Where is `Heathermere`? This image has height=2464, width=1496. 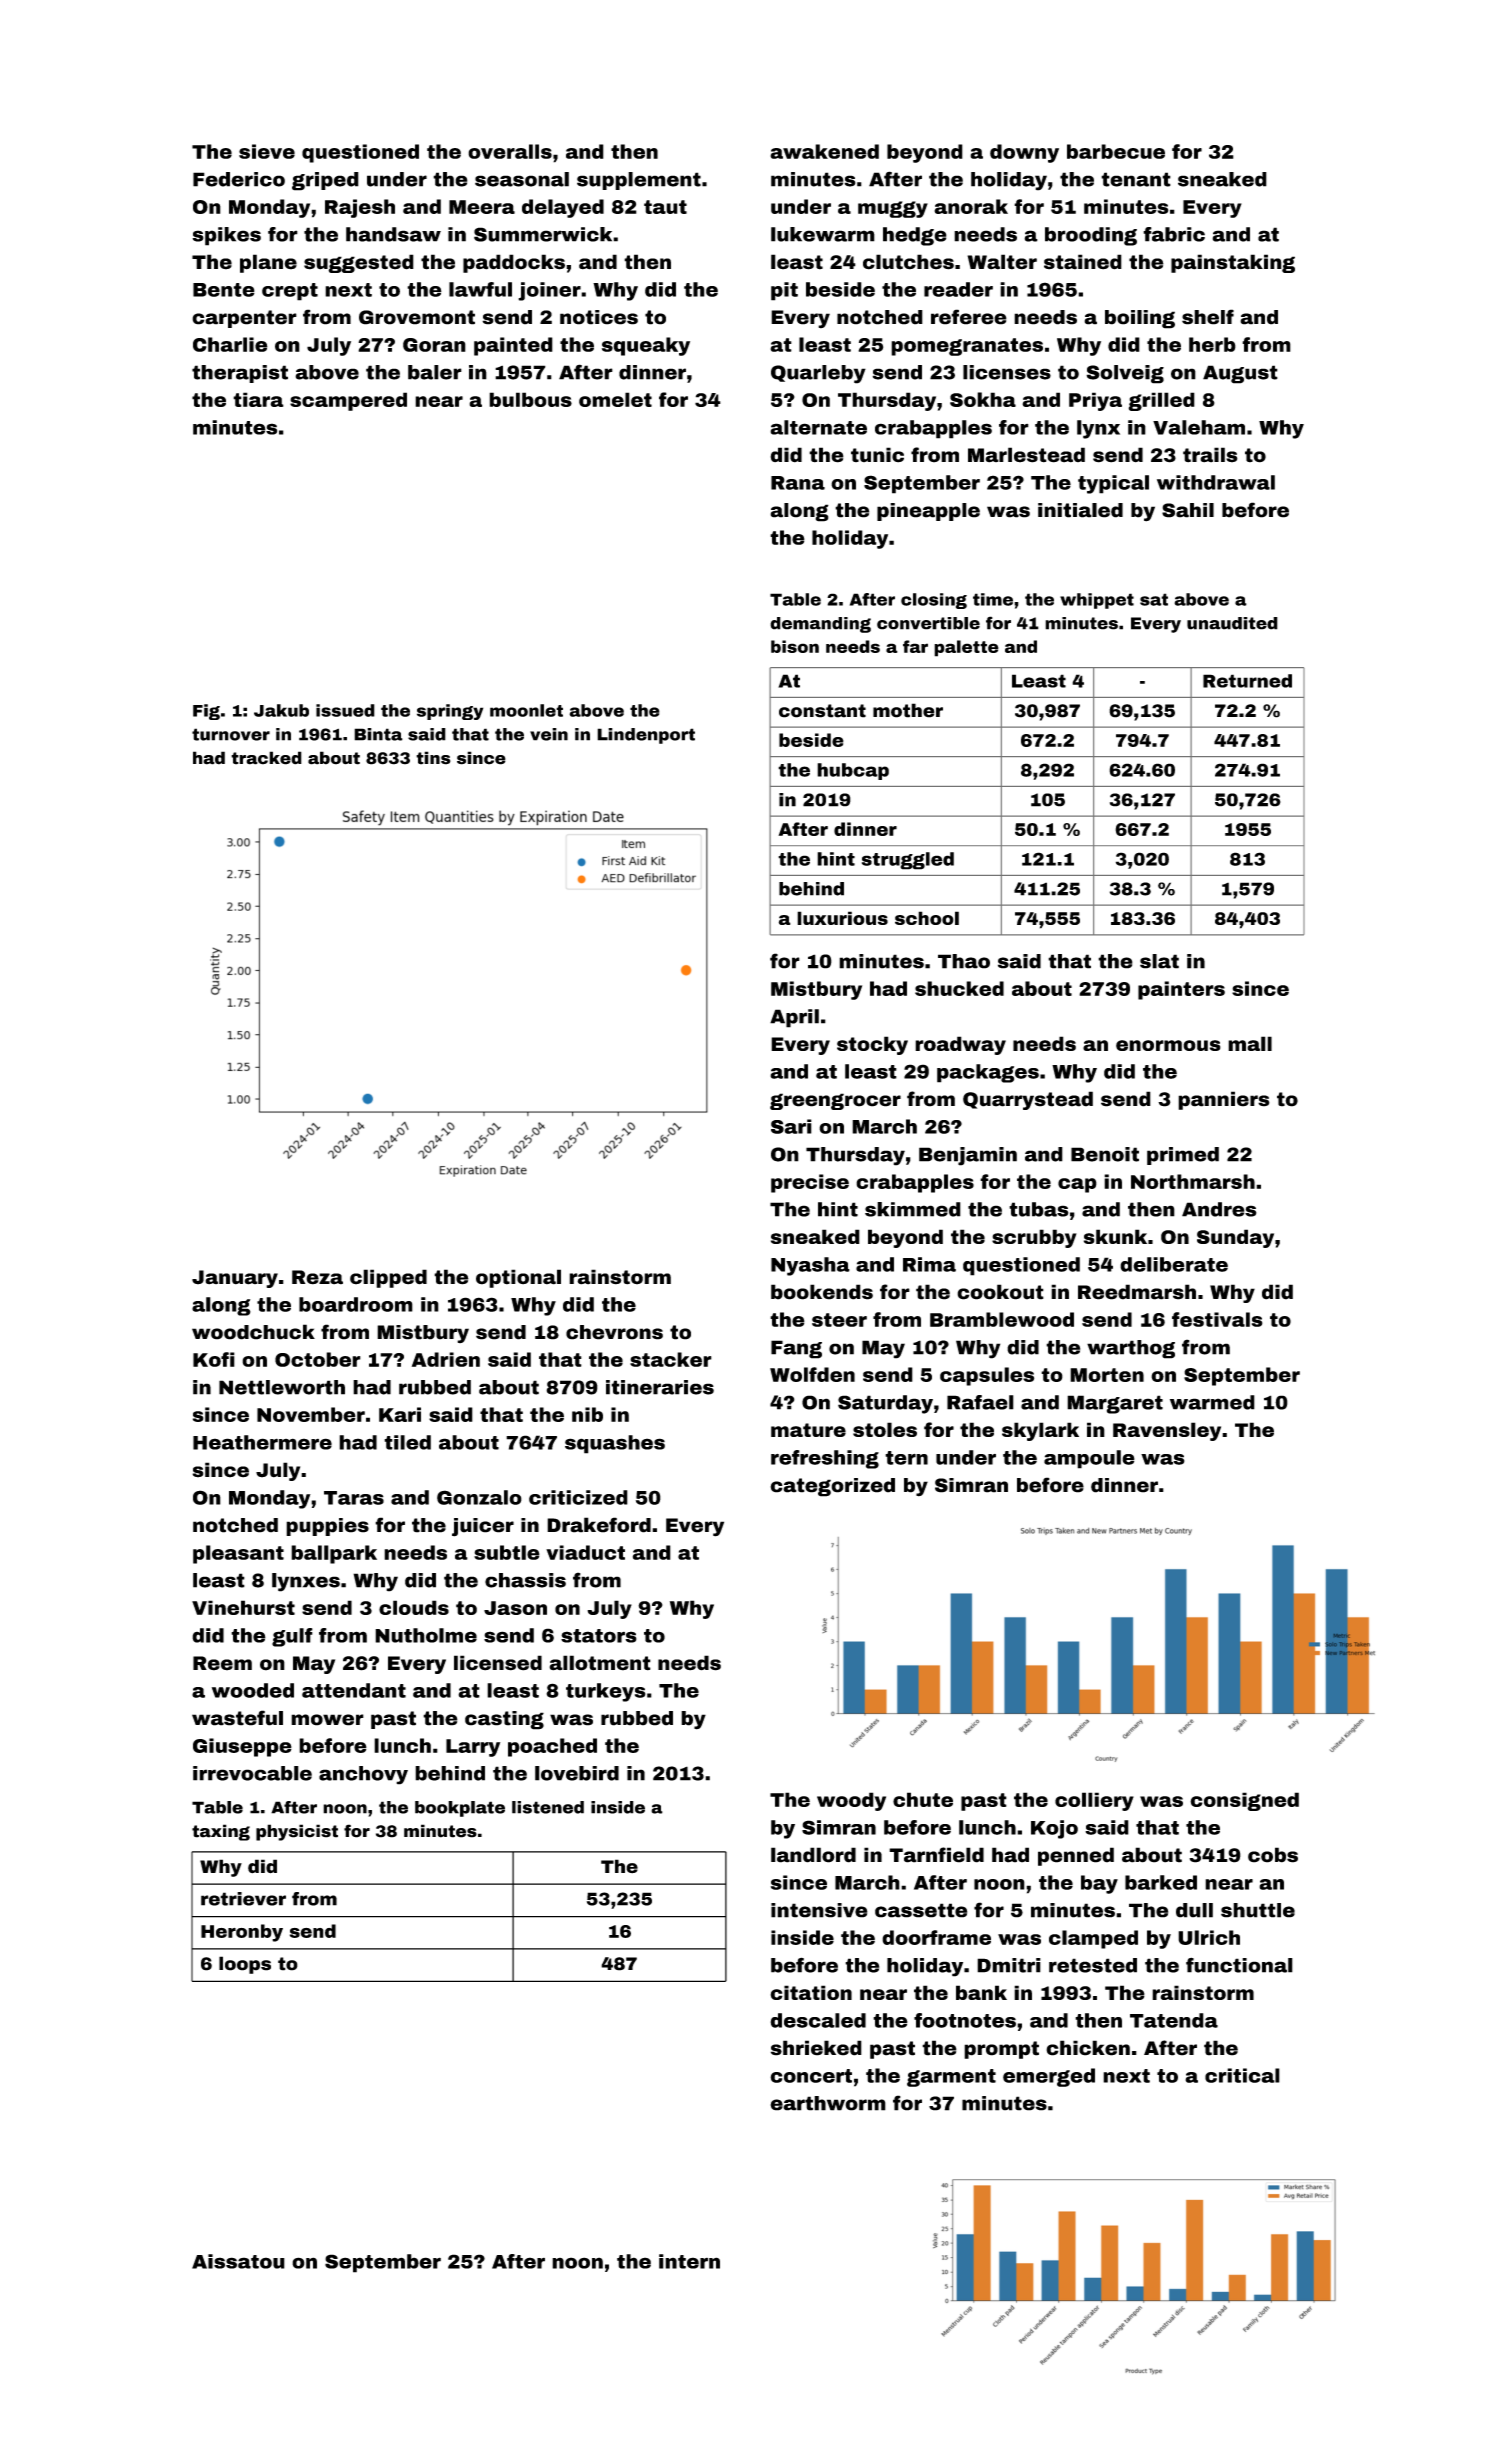 Heathermere is located at coordinates (262, 1442).
